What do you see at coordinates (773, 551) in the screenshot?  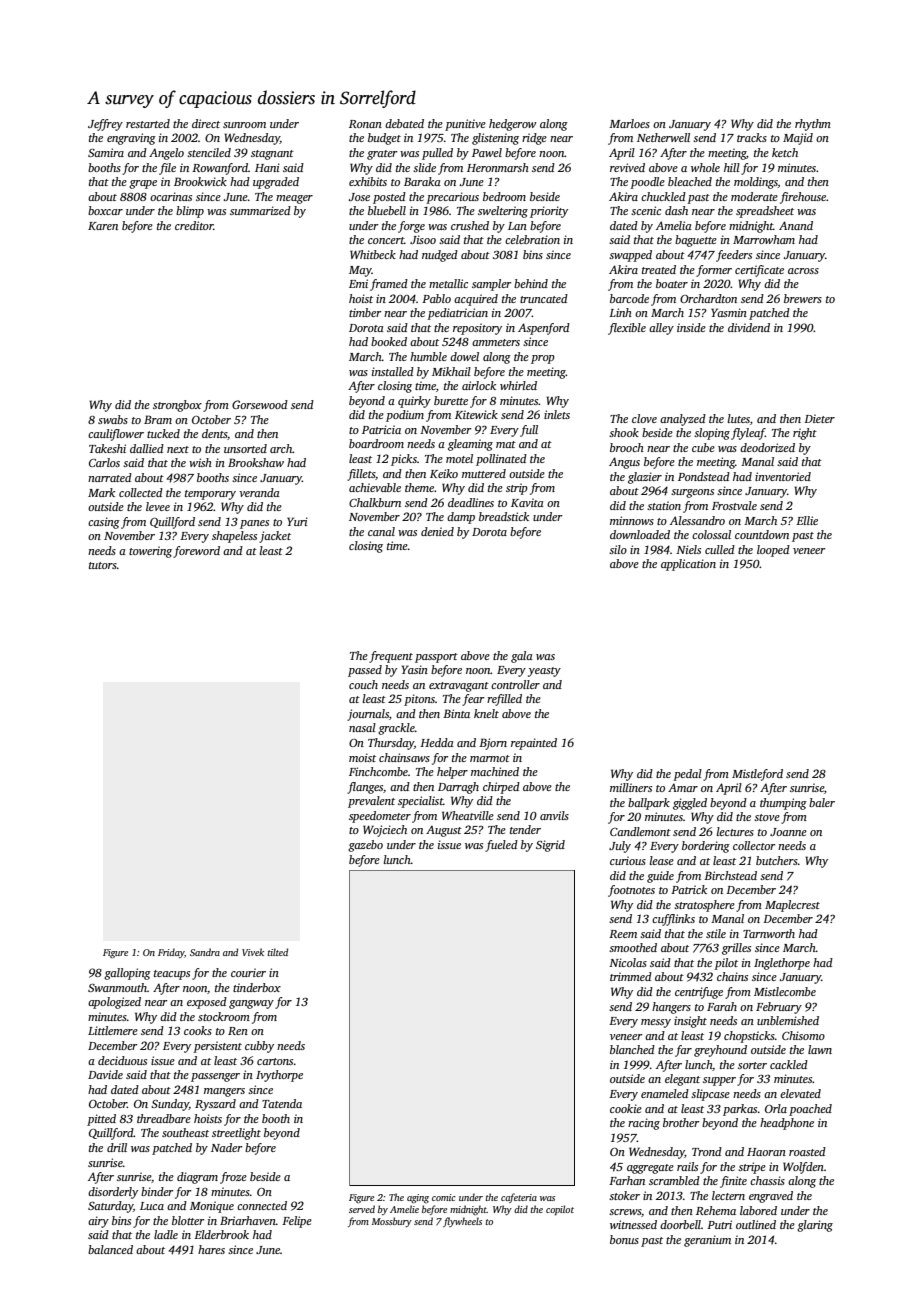 I see `looped` at bounding box center [773, 551].
